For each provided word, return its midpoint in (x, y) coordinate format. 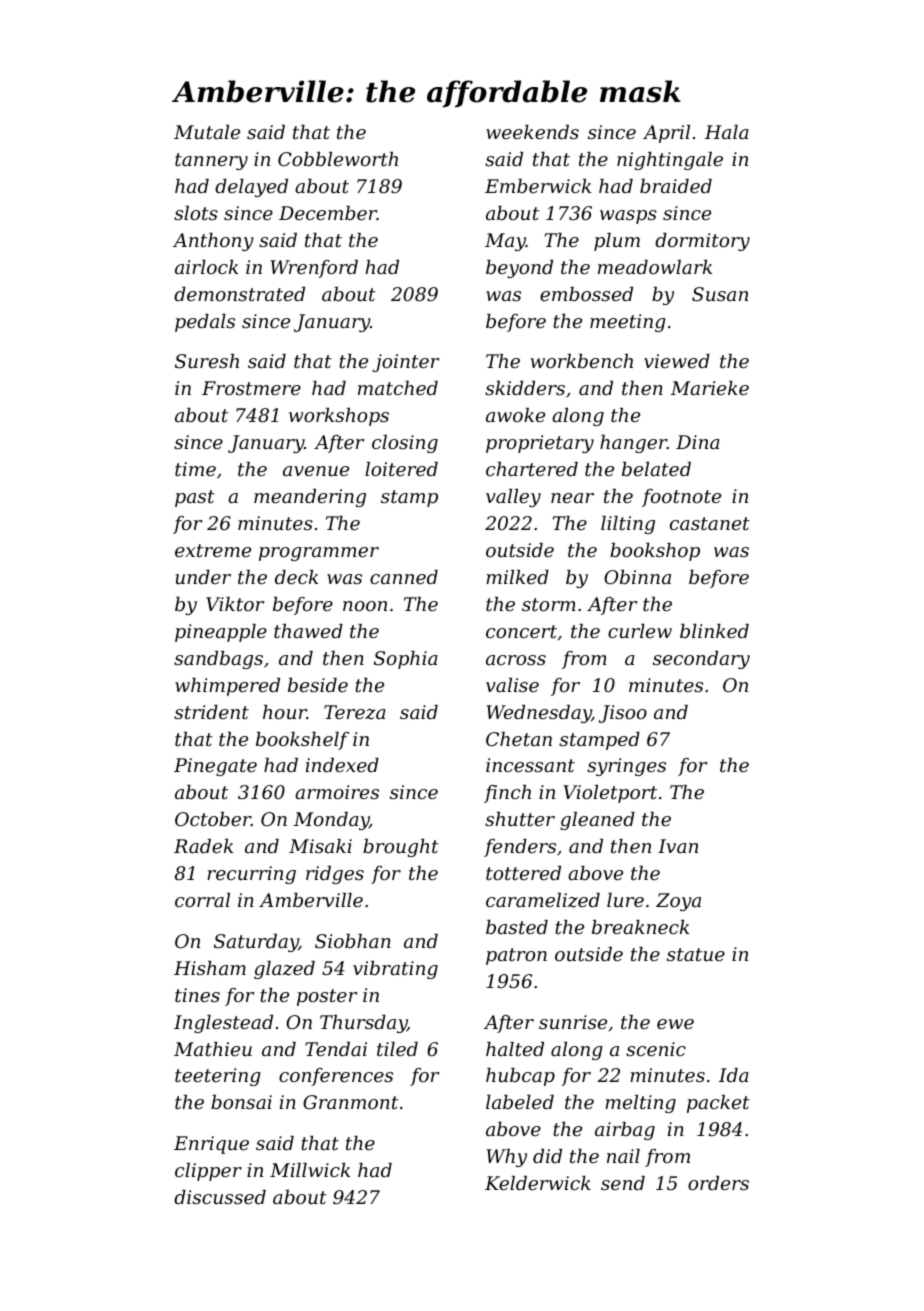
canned (404, 577)
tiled (397, 1049)
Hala (727, 132)
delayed (251, 188)
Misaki (320, 846)
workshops (339, 417)
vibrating (395, 970)
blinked (714, 631)
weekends (532, 132)
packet (718, 1104)
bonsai (241, 1102)
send (623, 1183)
